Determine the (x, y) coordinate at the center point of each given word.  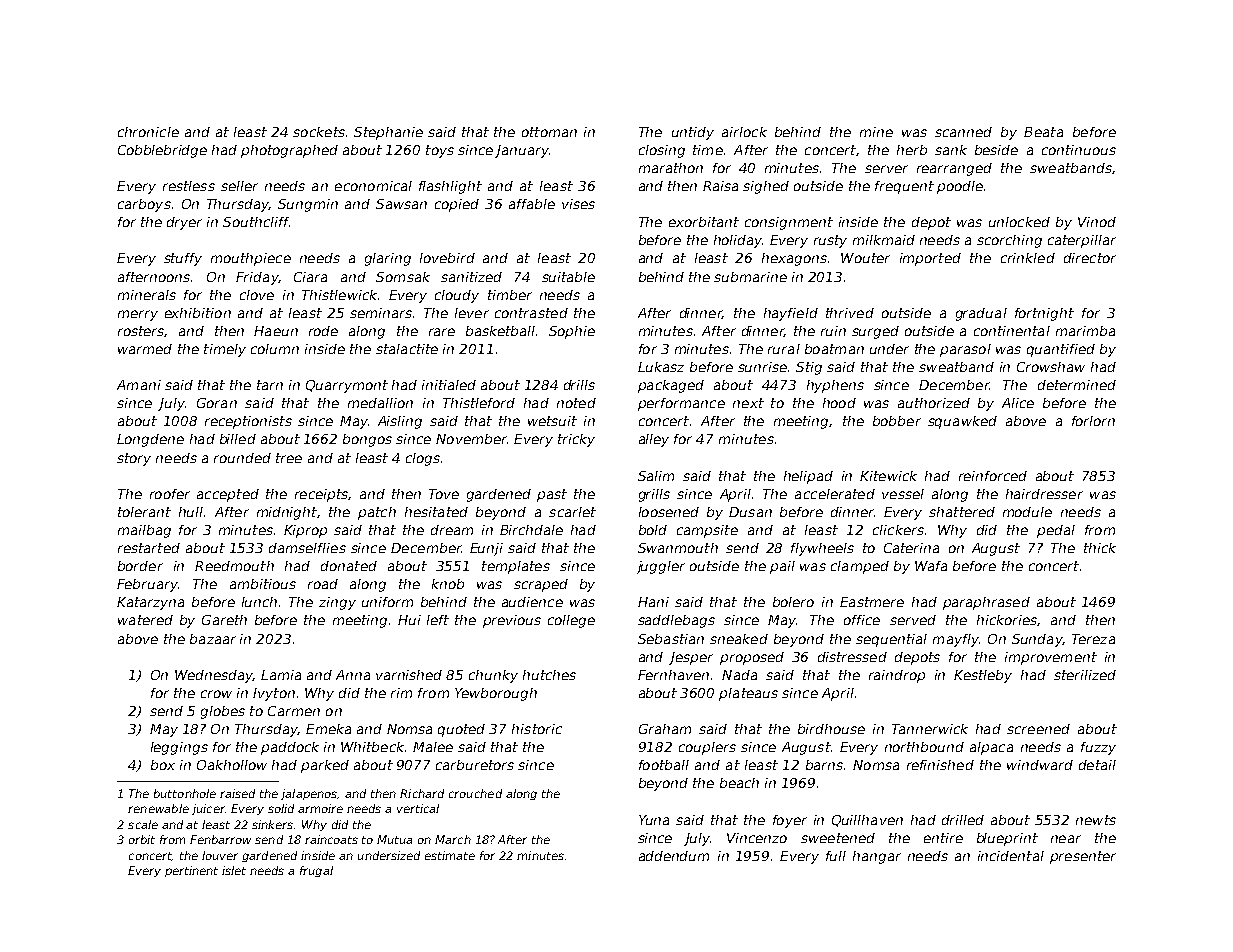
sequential (891, 640)
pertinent (191, 871)
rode (323, 331)
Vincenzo (757, 838)
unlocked (1019, 222)
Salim (656, 476)
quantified (1061, 350)
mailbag (144, 531)
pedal (1056, 531)
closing (662, 151)
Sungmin (308, 205)
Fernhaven (673, 675)
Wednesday (214, 676)
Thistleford (479, 403)
